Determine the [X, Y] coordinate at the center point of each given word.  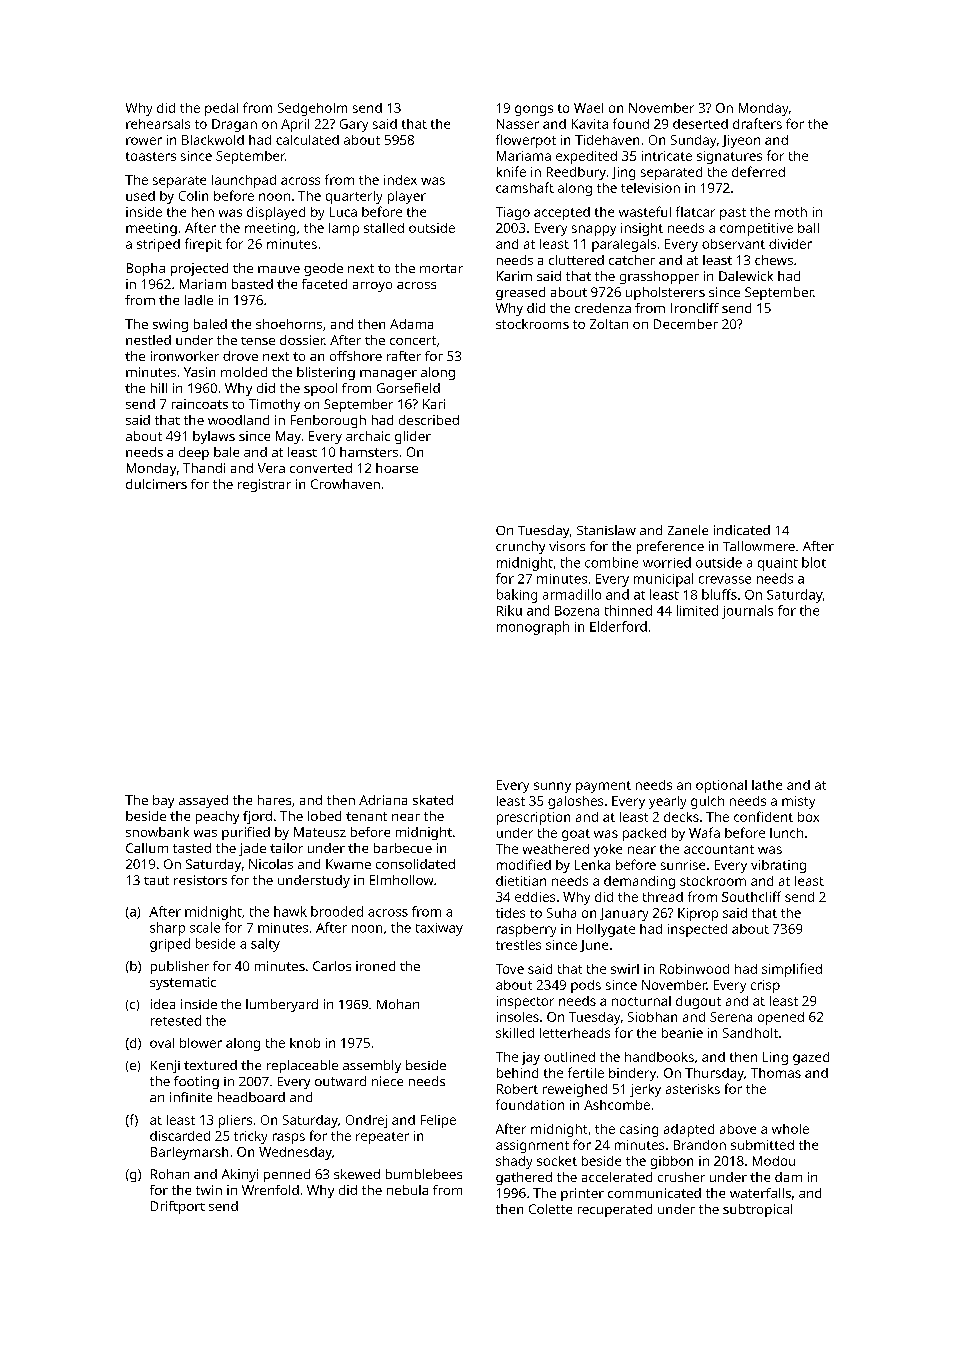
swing [170, 325]
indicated [742, 530]
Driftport [178, 1207]
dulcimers [156, 484]
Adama [411, 324]
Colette [550, 1209]
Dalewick [746, 276]
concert [413, 340]
